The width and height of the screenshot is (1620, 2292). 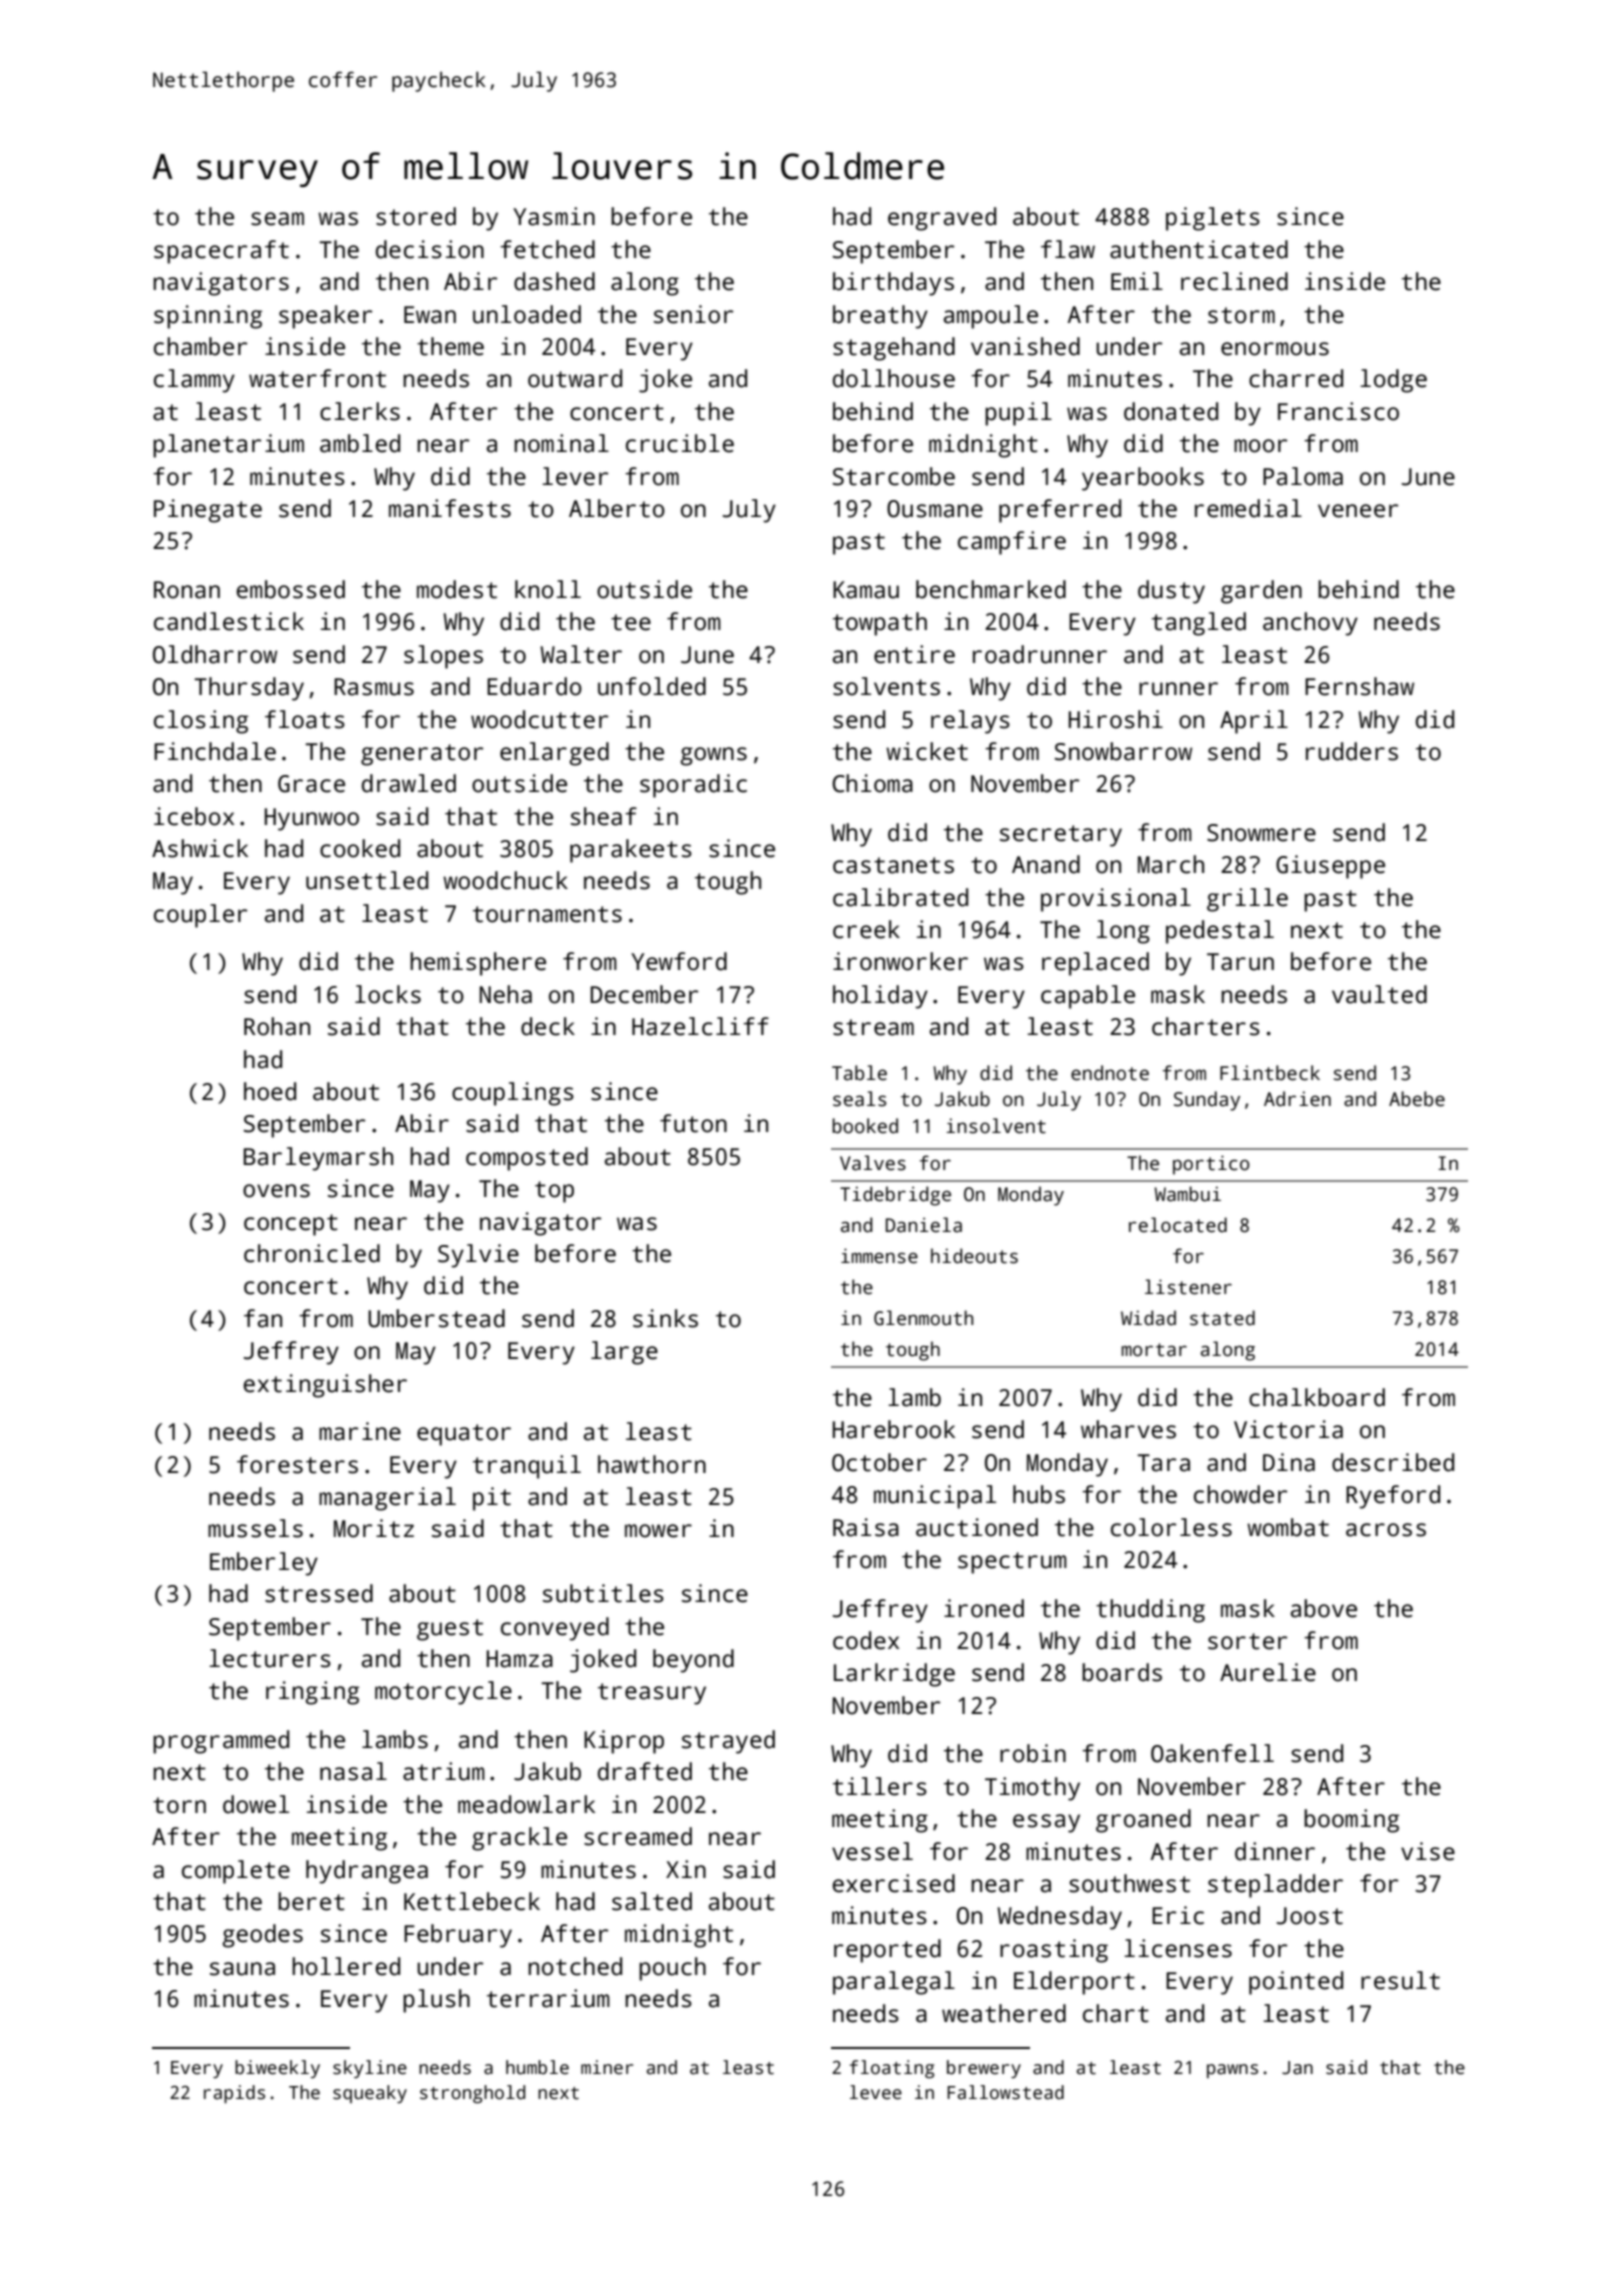 What do you see at coordinates (1116, 719) in the screenshot?
I see `Hiroshi` at bounding box center [1116, 719].
